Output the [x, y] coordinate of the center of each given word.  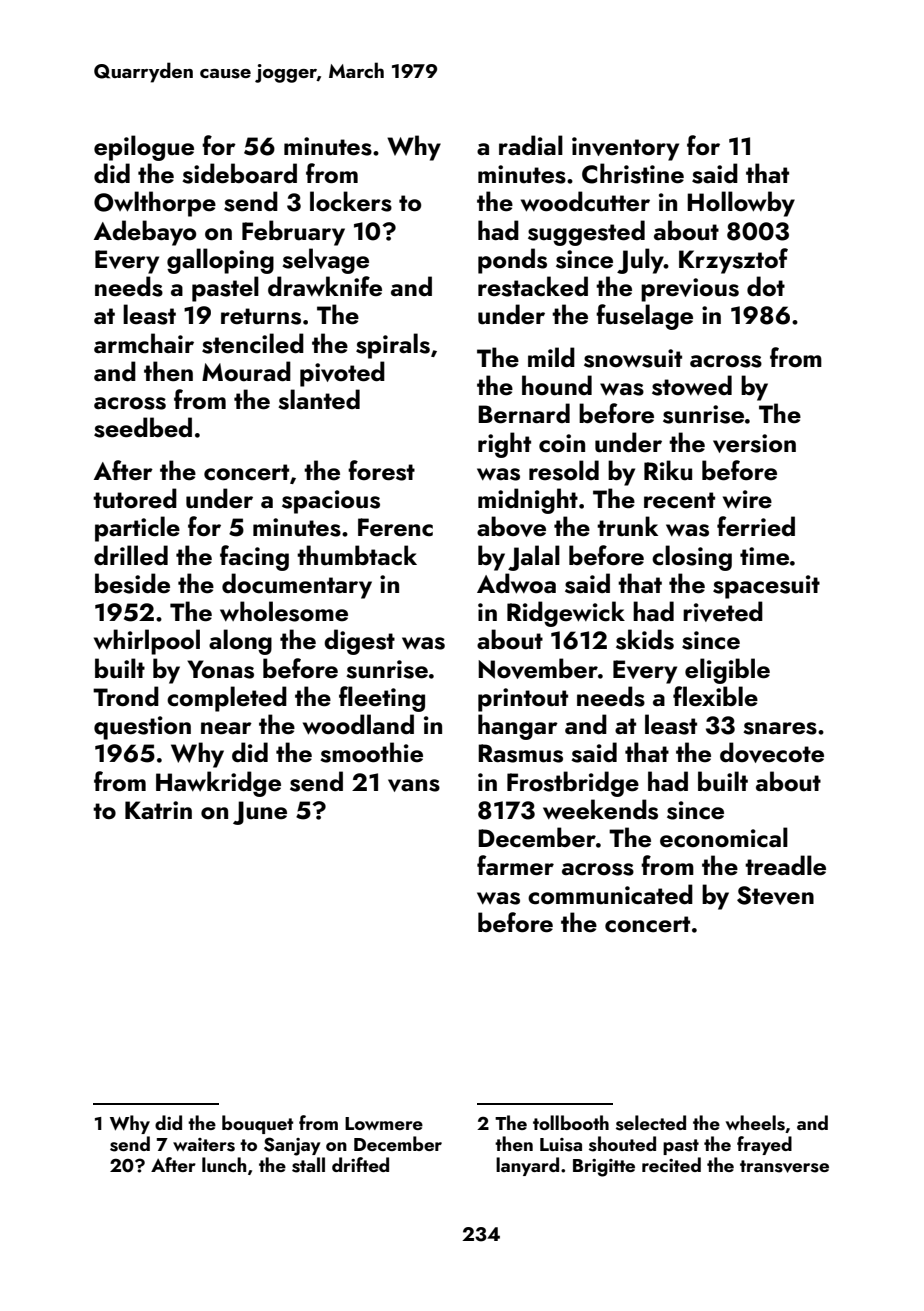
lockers [351, 201]
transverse [784, 1166]
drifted [360, 1164]
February [293, 233]
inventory [625, 149]
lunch [224, 1164]
